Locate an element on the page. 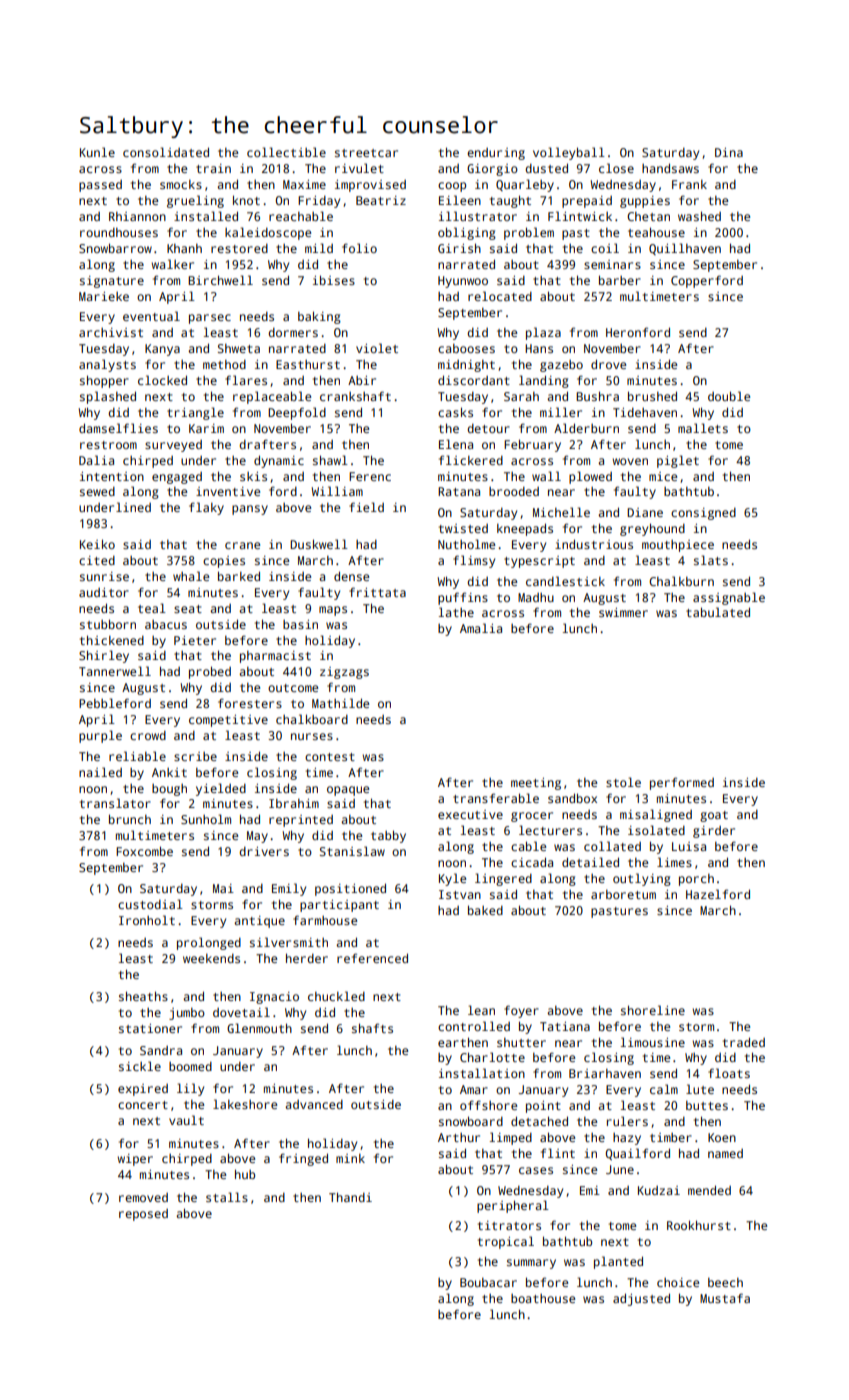 The width and height of the page is (849, 1400). consolidated is located at coordinates (166, 152).
